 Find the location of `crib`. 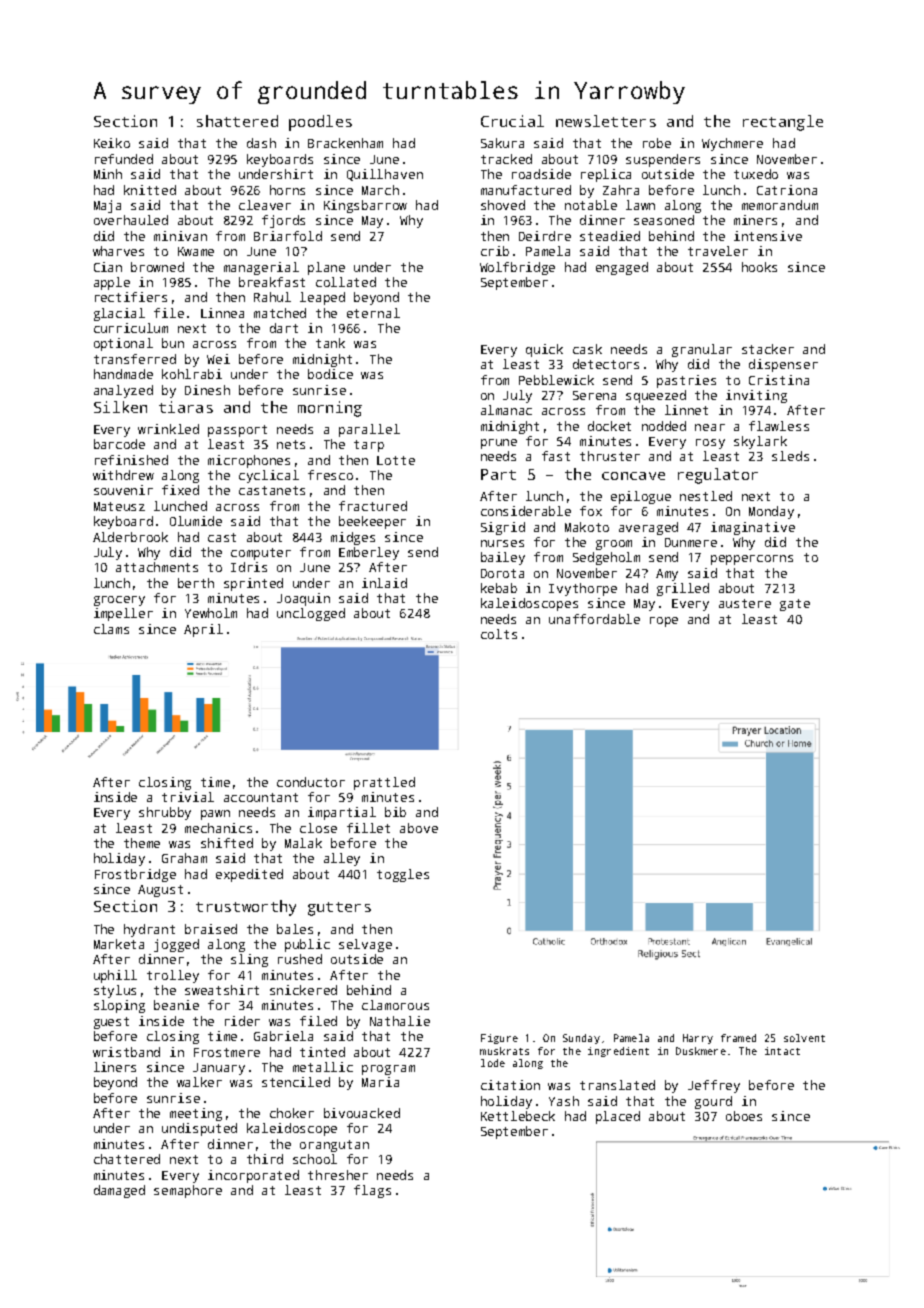

crib is located at coordinates (495, 251).
